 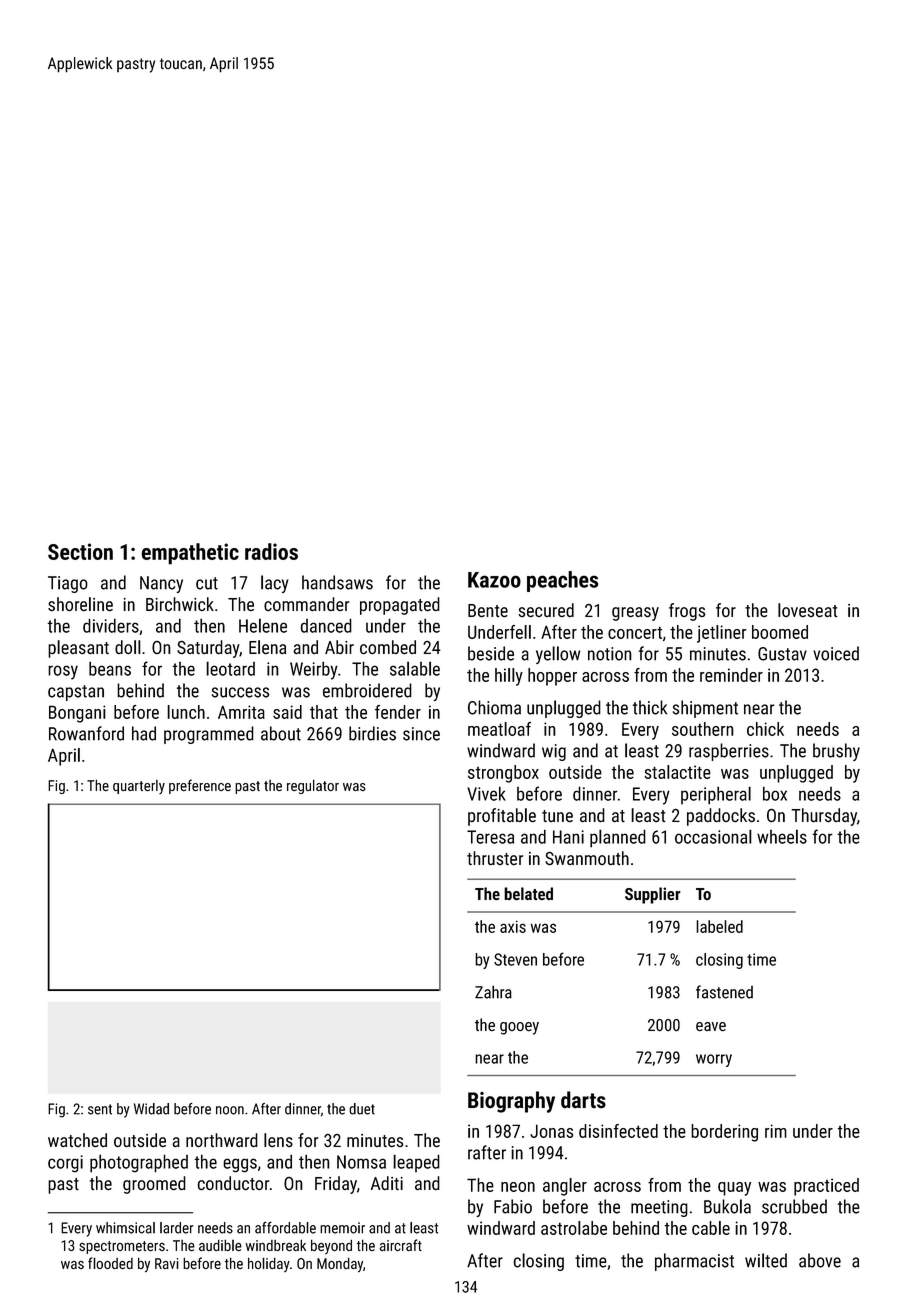 I want to click on empathetic, so click(x=190, y=554).
